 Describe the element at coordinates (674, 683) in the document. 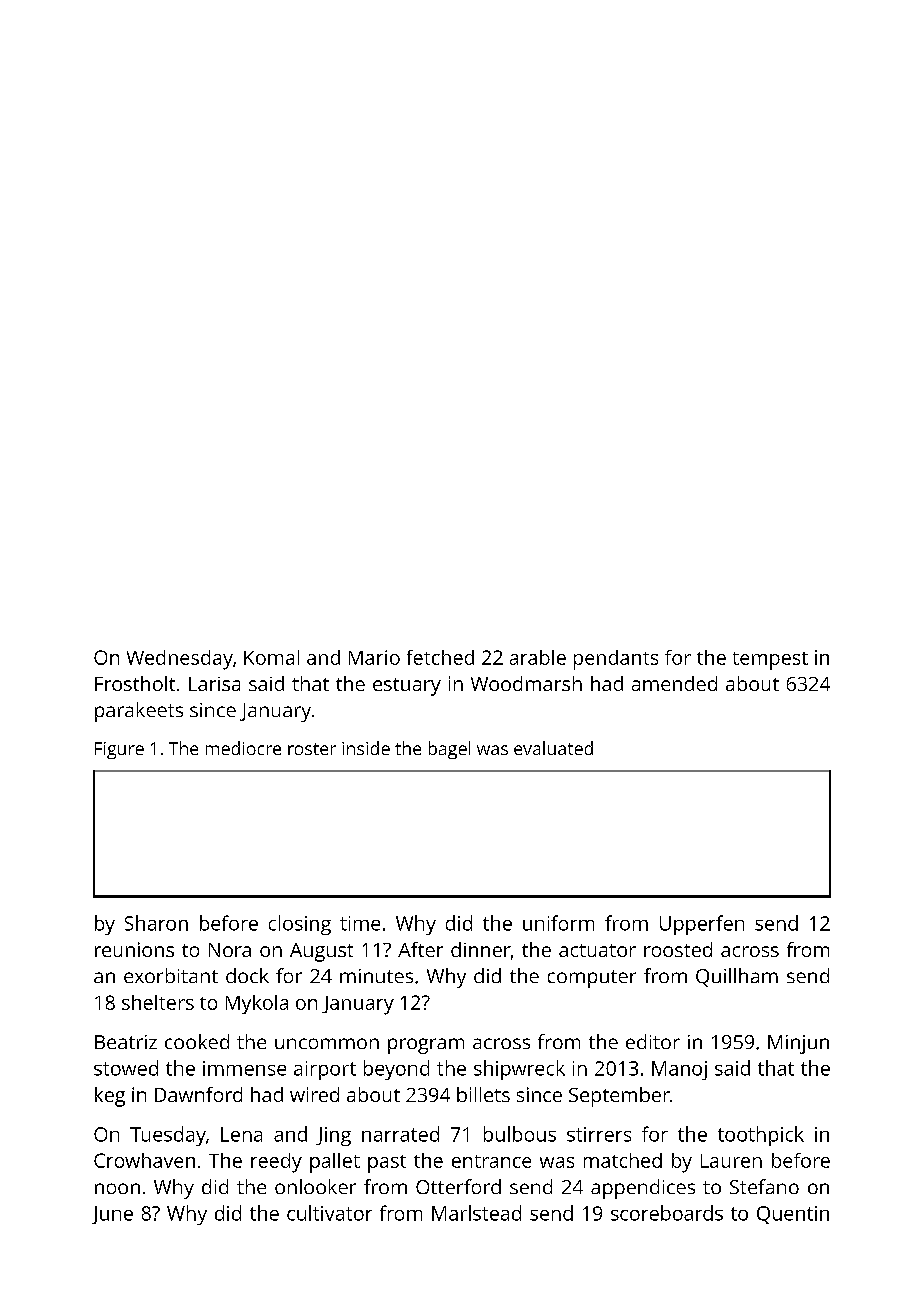

I see `amended` at that location.
